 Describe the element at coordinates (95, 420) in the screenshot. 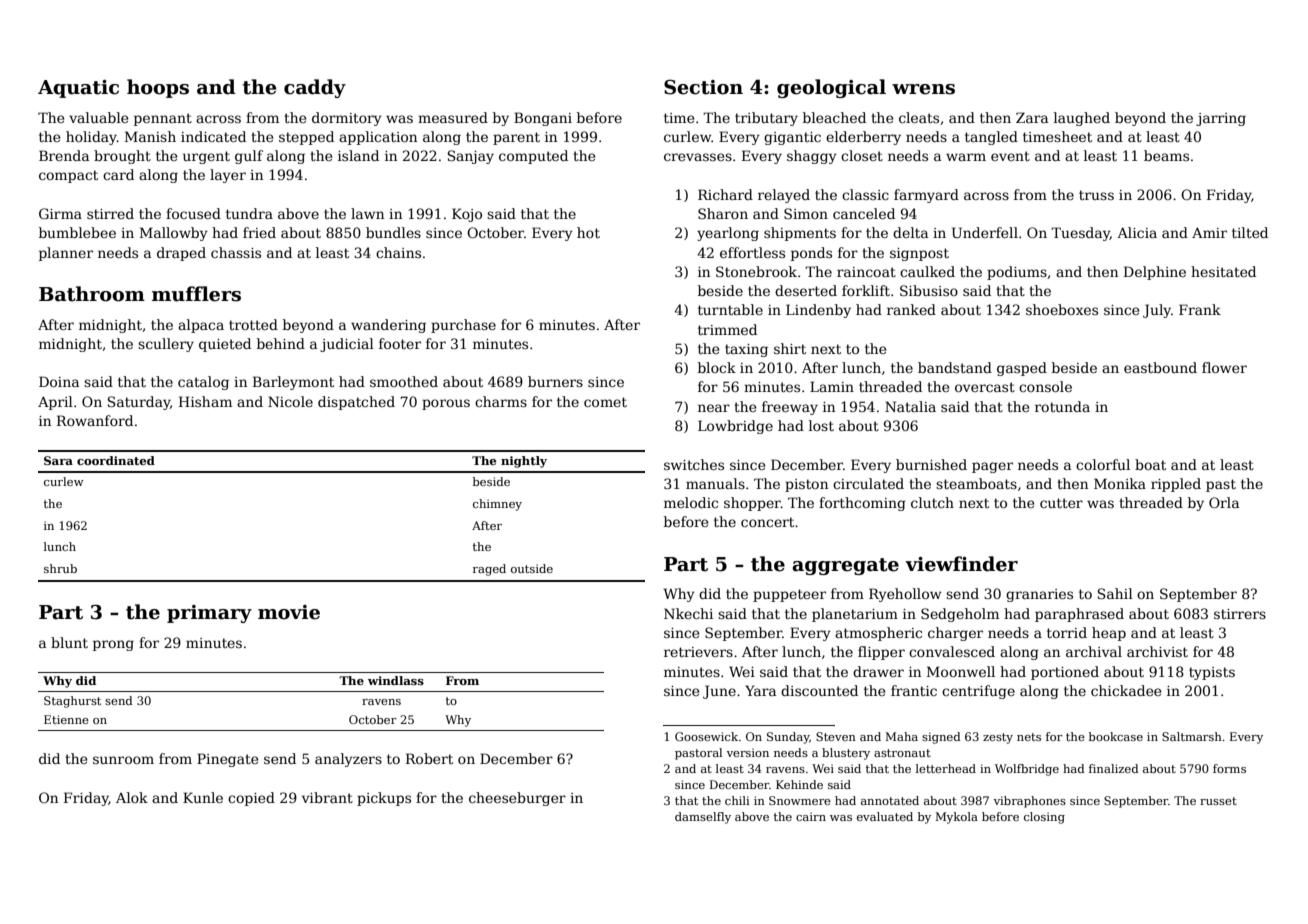

I see `Rowanford` at that location.
